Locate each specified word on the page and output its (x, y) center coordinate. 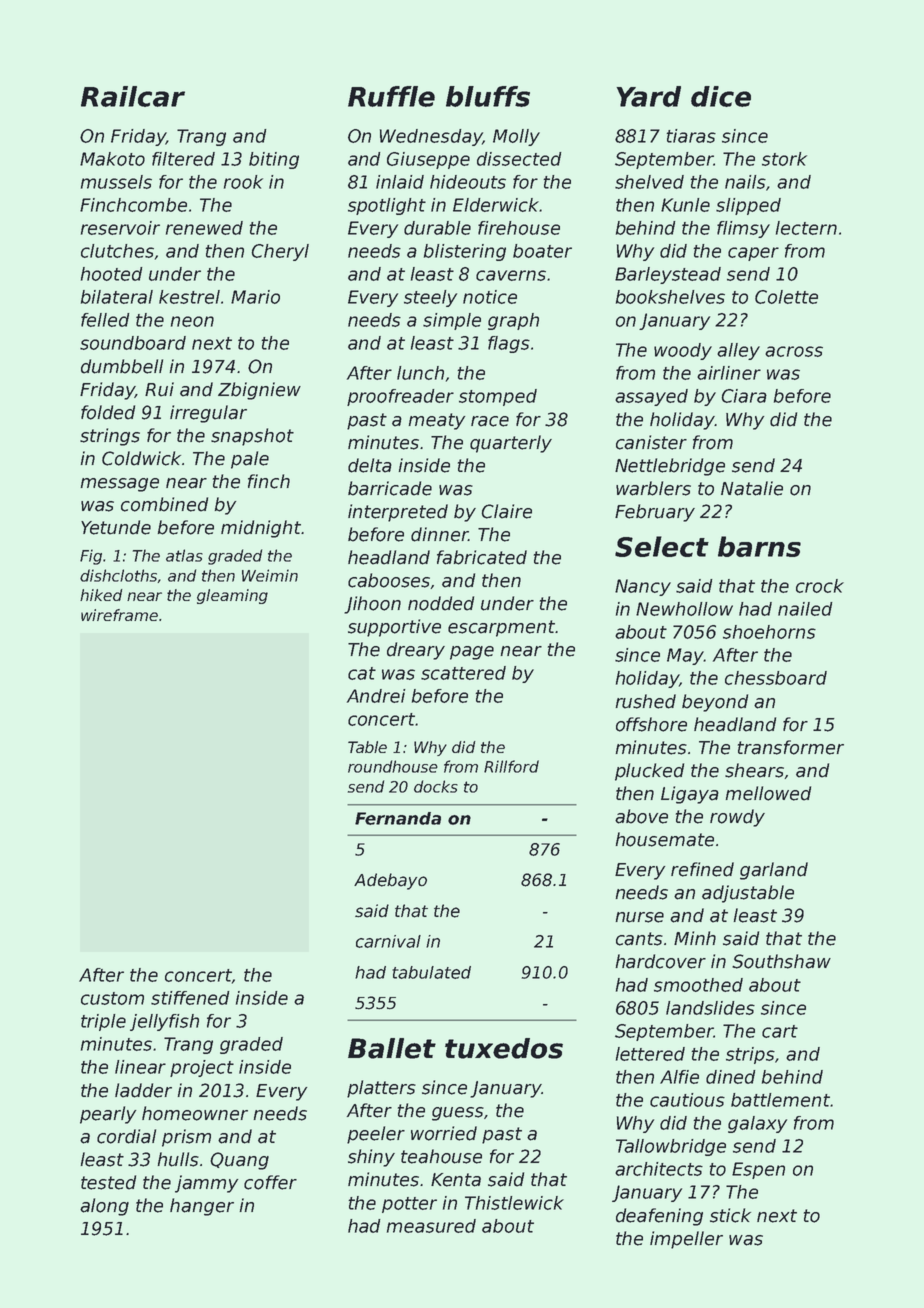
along (104, 1207)
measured (431, 1226)
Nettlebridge (670, 467)
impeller (686, 1240)
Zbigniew (259, 391)
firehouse (519, 228)
